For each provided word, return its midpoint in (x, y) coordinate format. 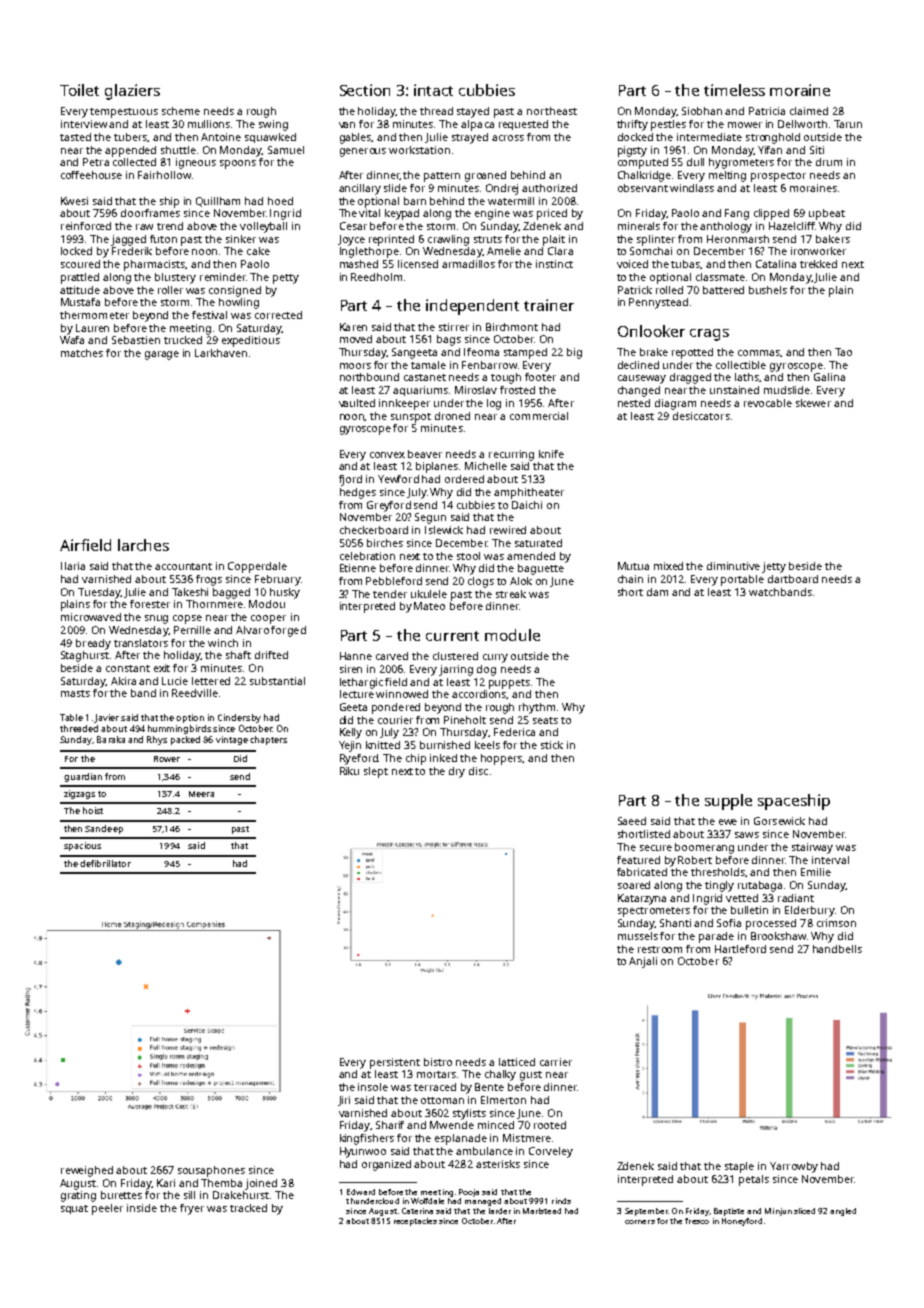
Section (365, 90)
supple (728, 802)
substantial (277, 681)
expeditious (251, 341)
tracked (248, 1208)
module (512, 635)
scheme (181, 111)
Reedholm (376, 277)
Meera (201, 794)
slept (376, 772)
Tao (843, 352)
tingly (719, 886)
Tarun (848, 124)
